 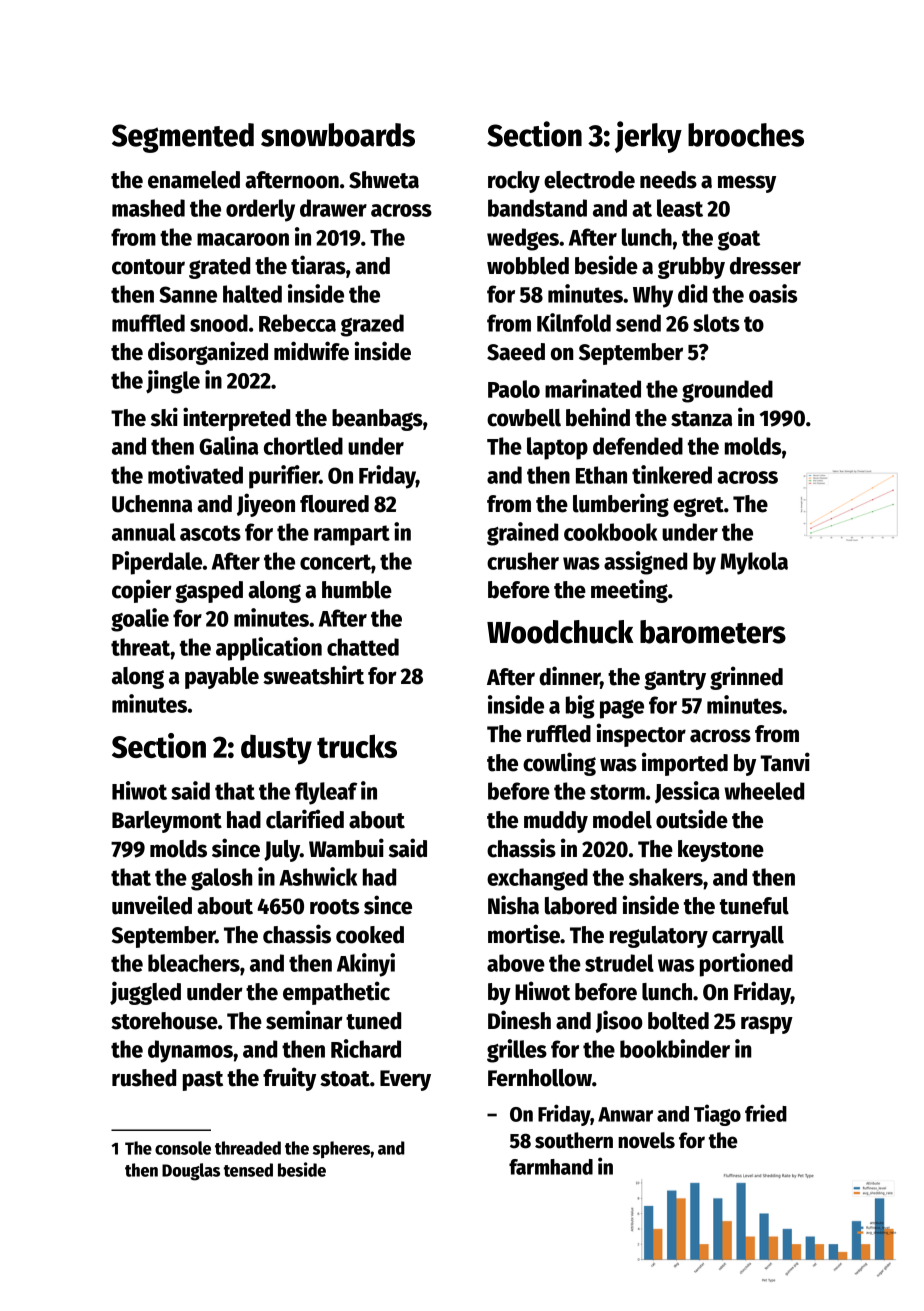 What do you see at coordinates (746, 135) in the image?
I see `brooches` at bounding box center [746, 135].
